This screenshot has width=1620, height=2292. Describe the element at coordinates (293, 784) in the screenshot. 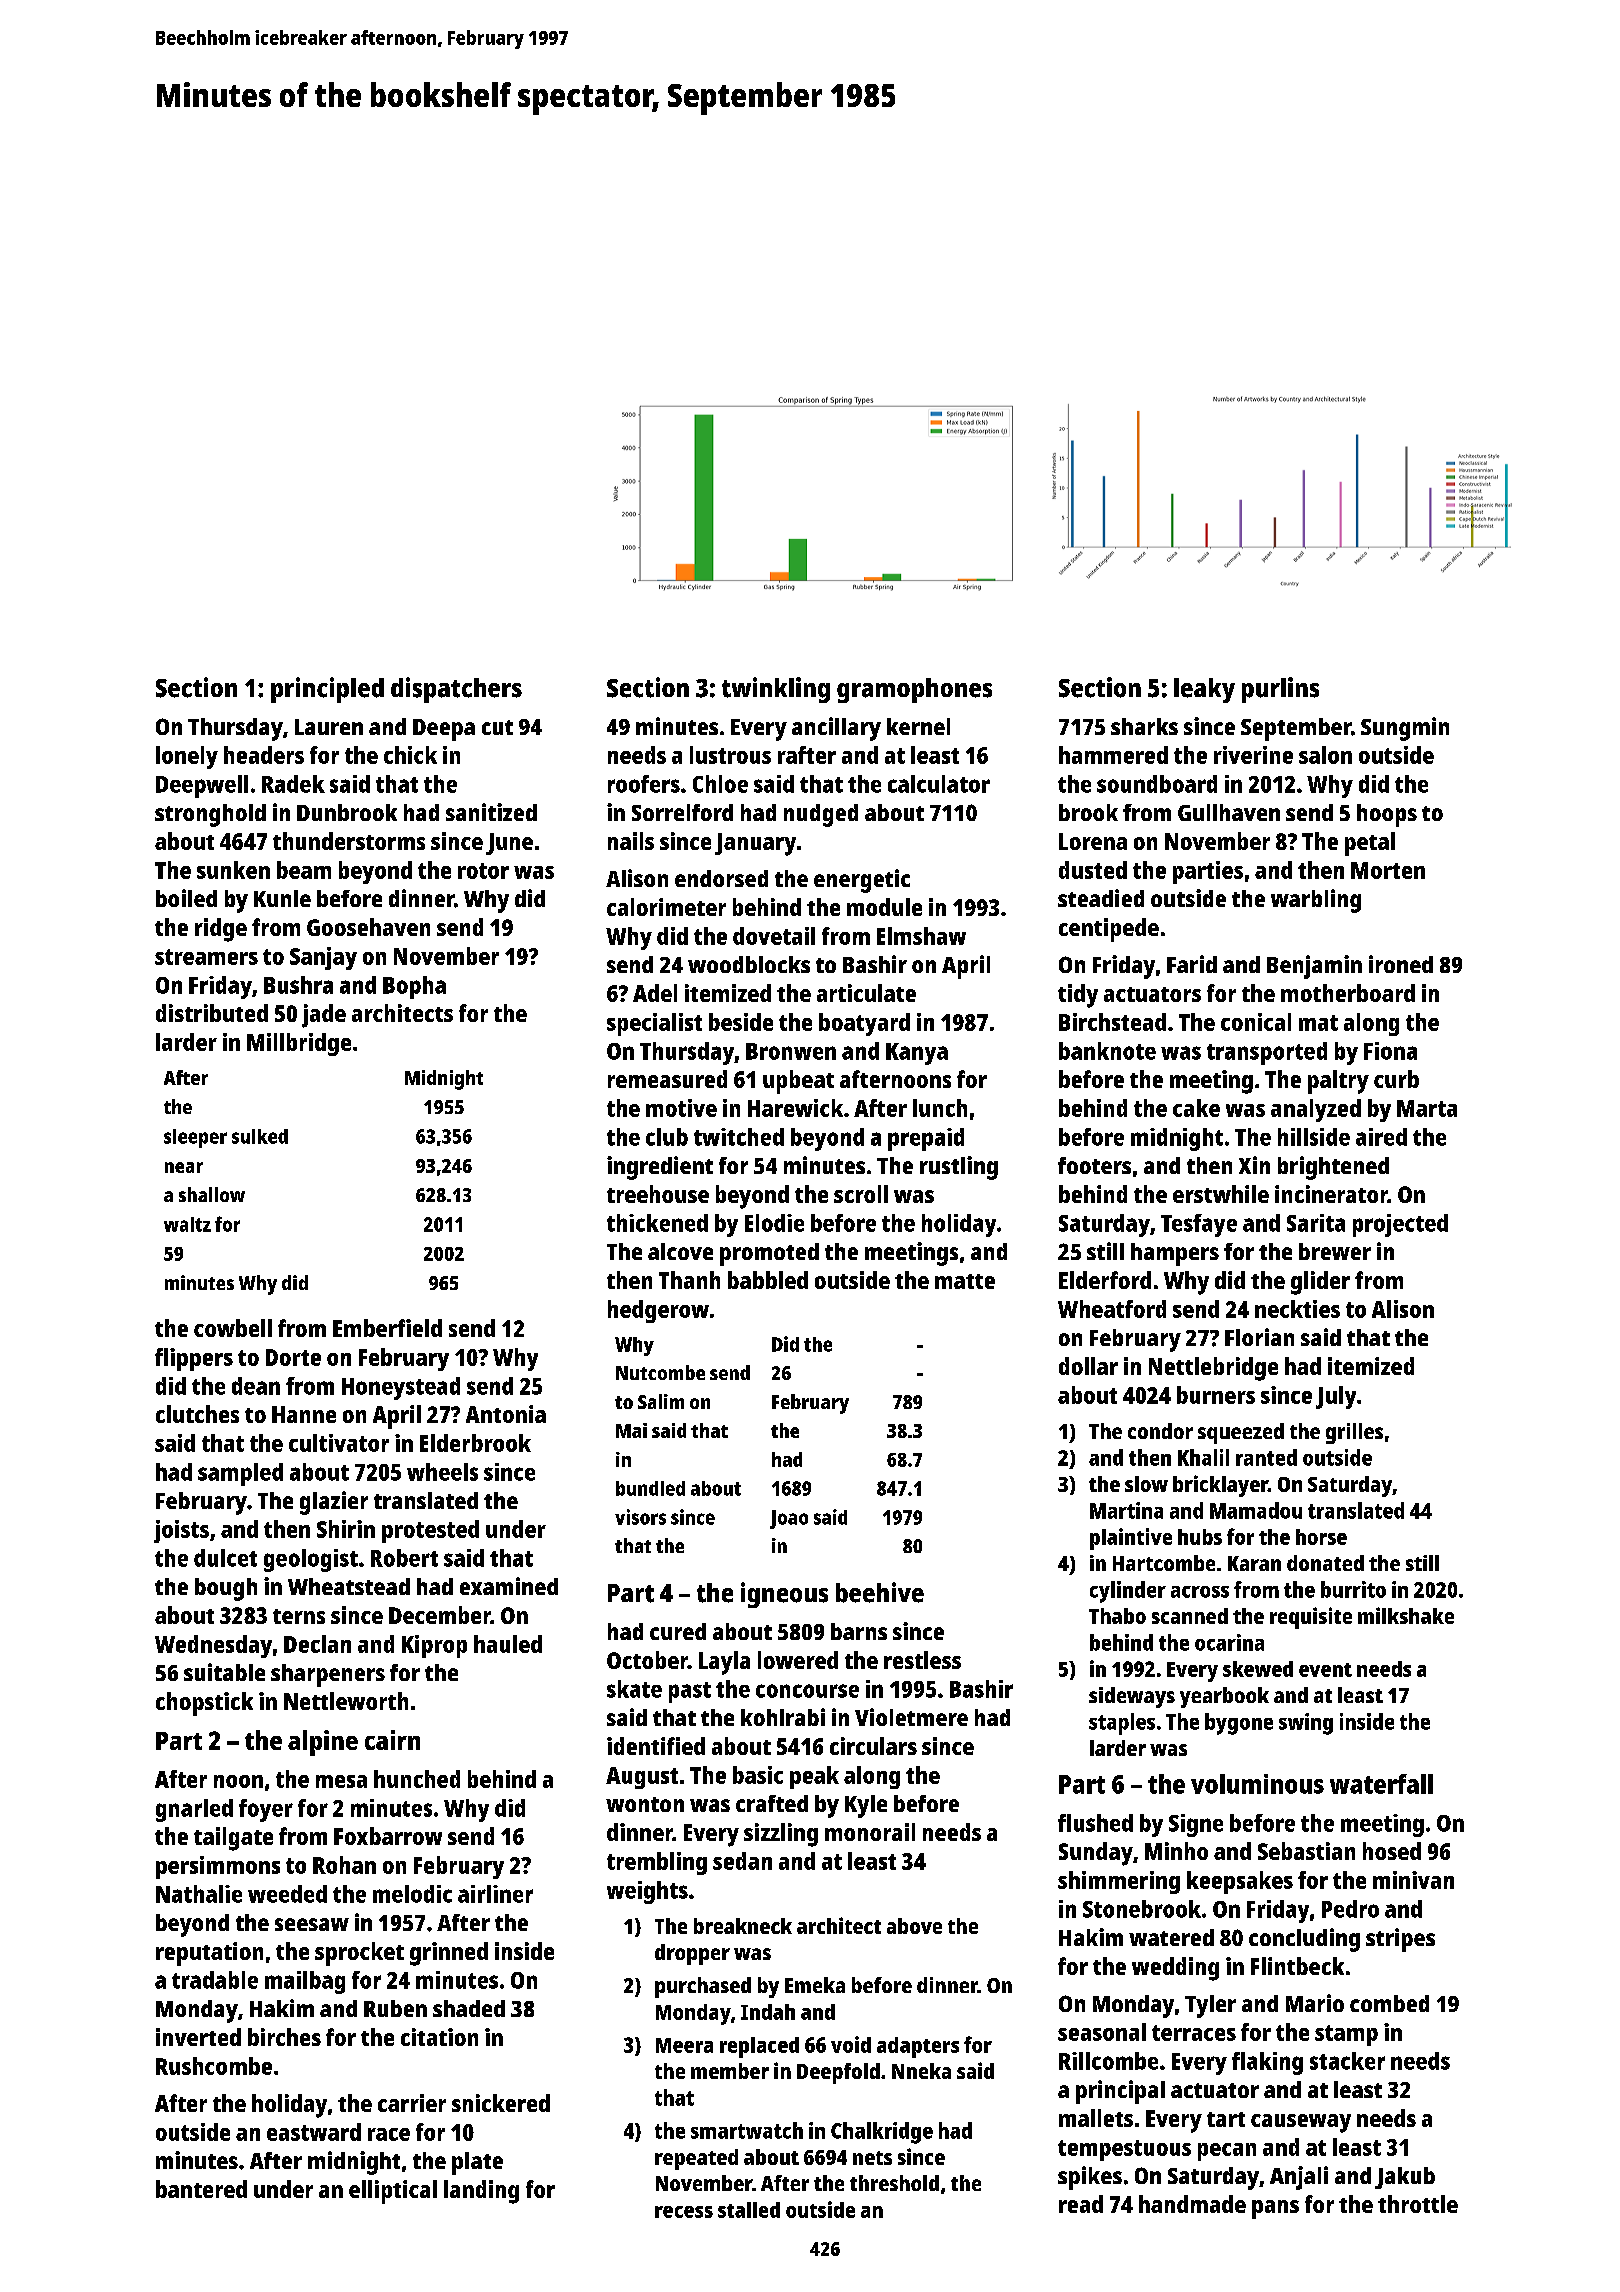

I see `Radek` at that location.
